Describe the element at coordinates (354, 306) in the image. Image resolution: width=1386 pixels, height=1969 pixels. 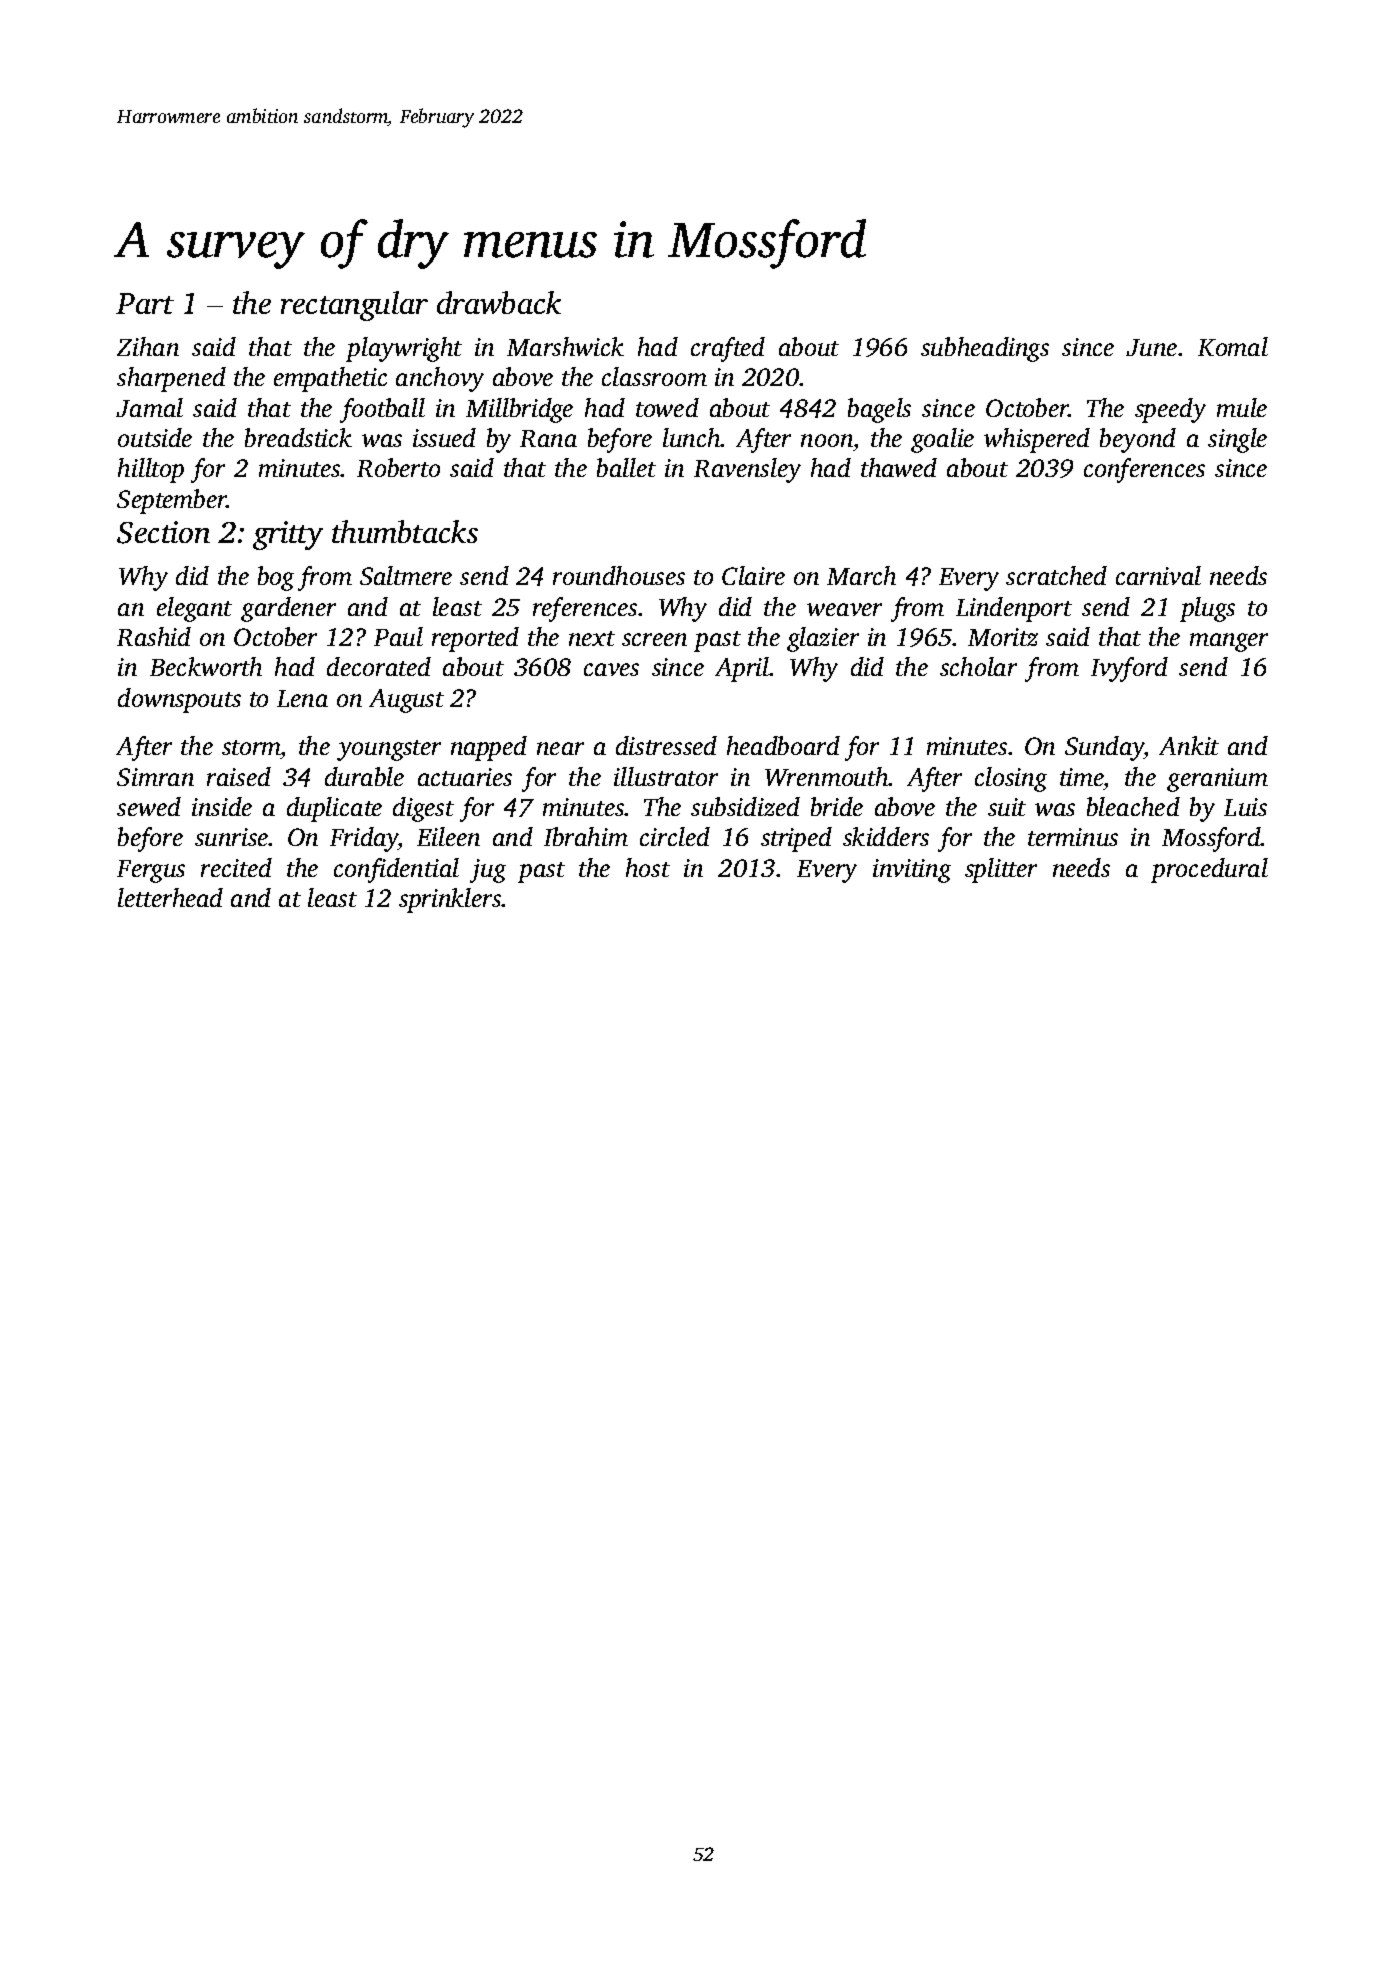
I see `rectangular` at that location.
